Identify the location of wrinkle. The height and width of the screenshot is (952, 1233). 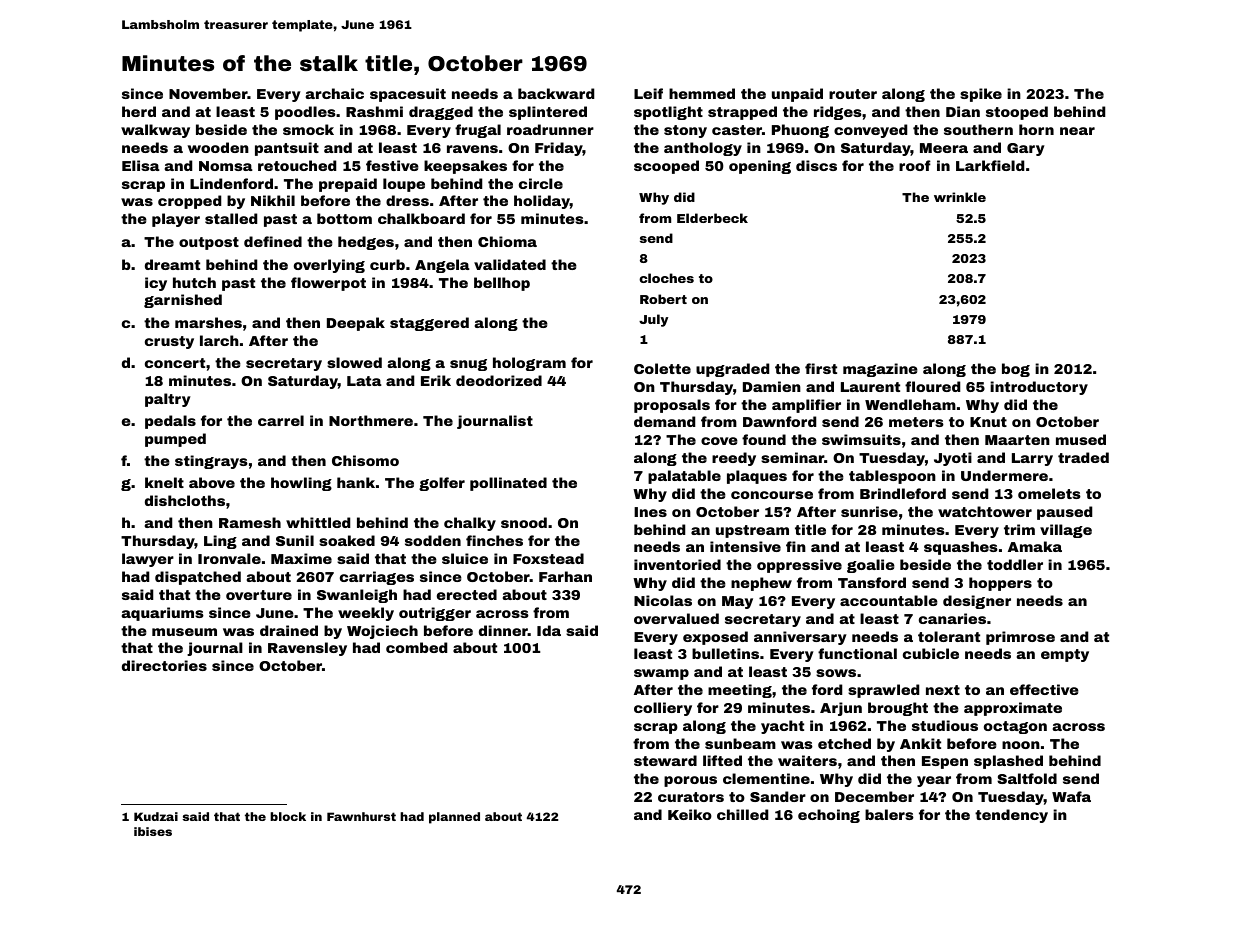
(960, 197).
